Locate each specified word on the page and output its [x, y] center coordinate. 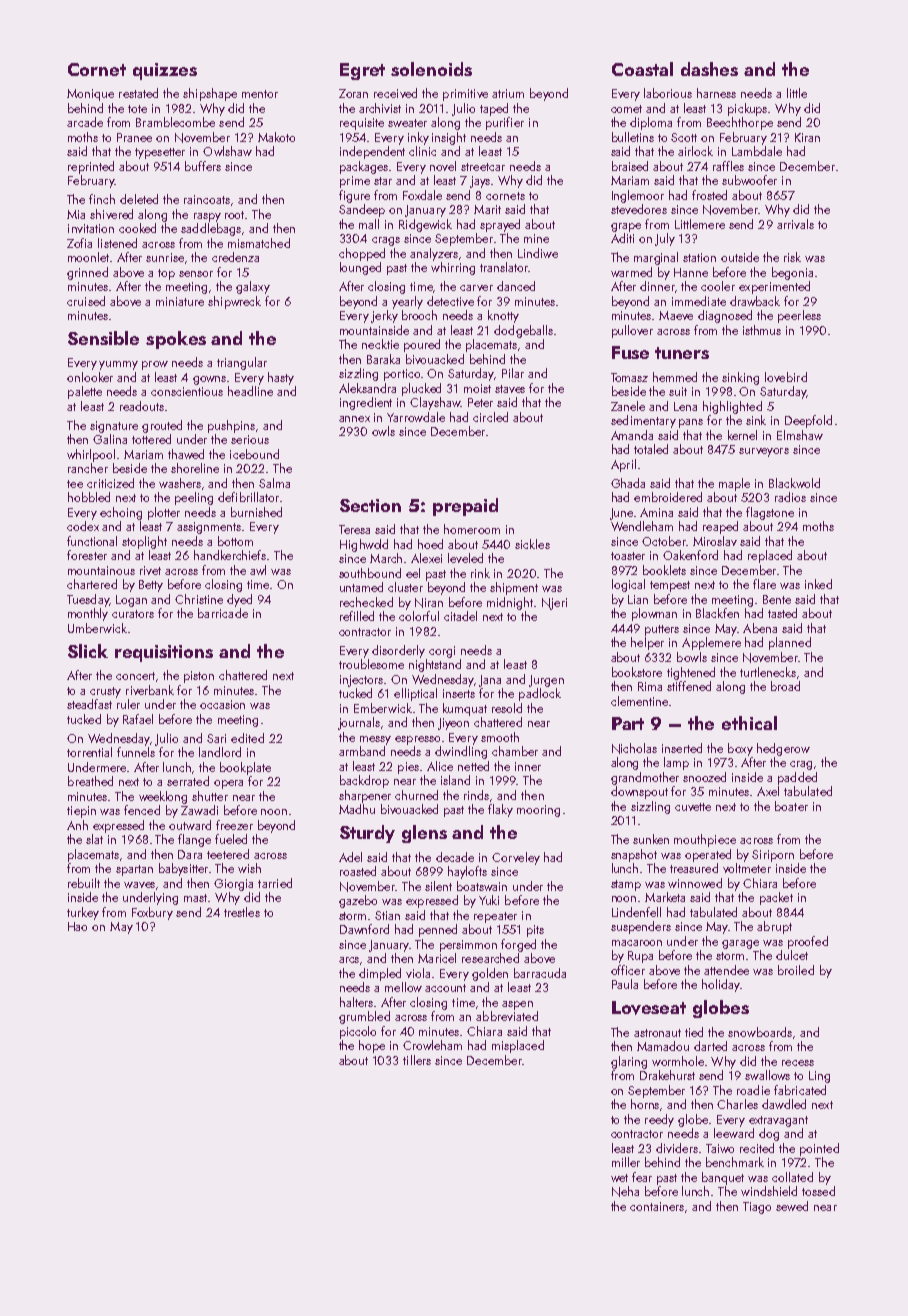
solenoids [431, 69]
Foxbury [152, 913]
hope [372, 1046]
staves [510, 389]
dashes [709, 69]
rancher [88, 468]
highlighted [732, 407]
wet [619, 1178]
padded [797, 778]
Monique [90, 95]
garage [740, 944]
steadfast [89, 704]
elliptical [415, 694]
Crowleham [432, 1045]
